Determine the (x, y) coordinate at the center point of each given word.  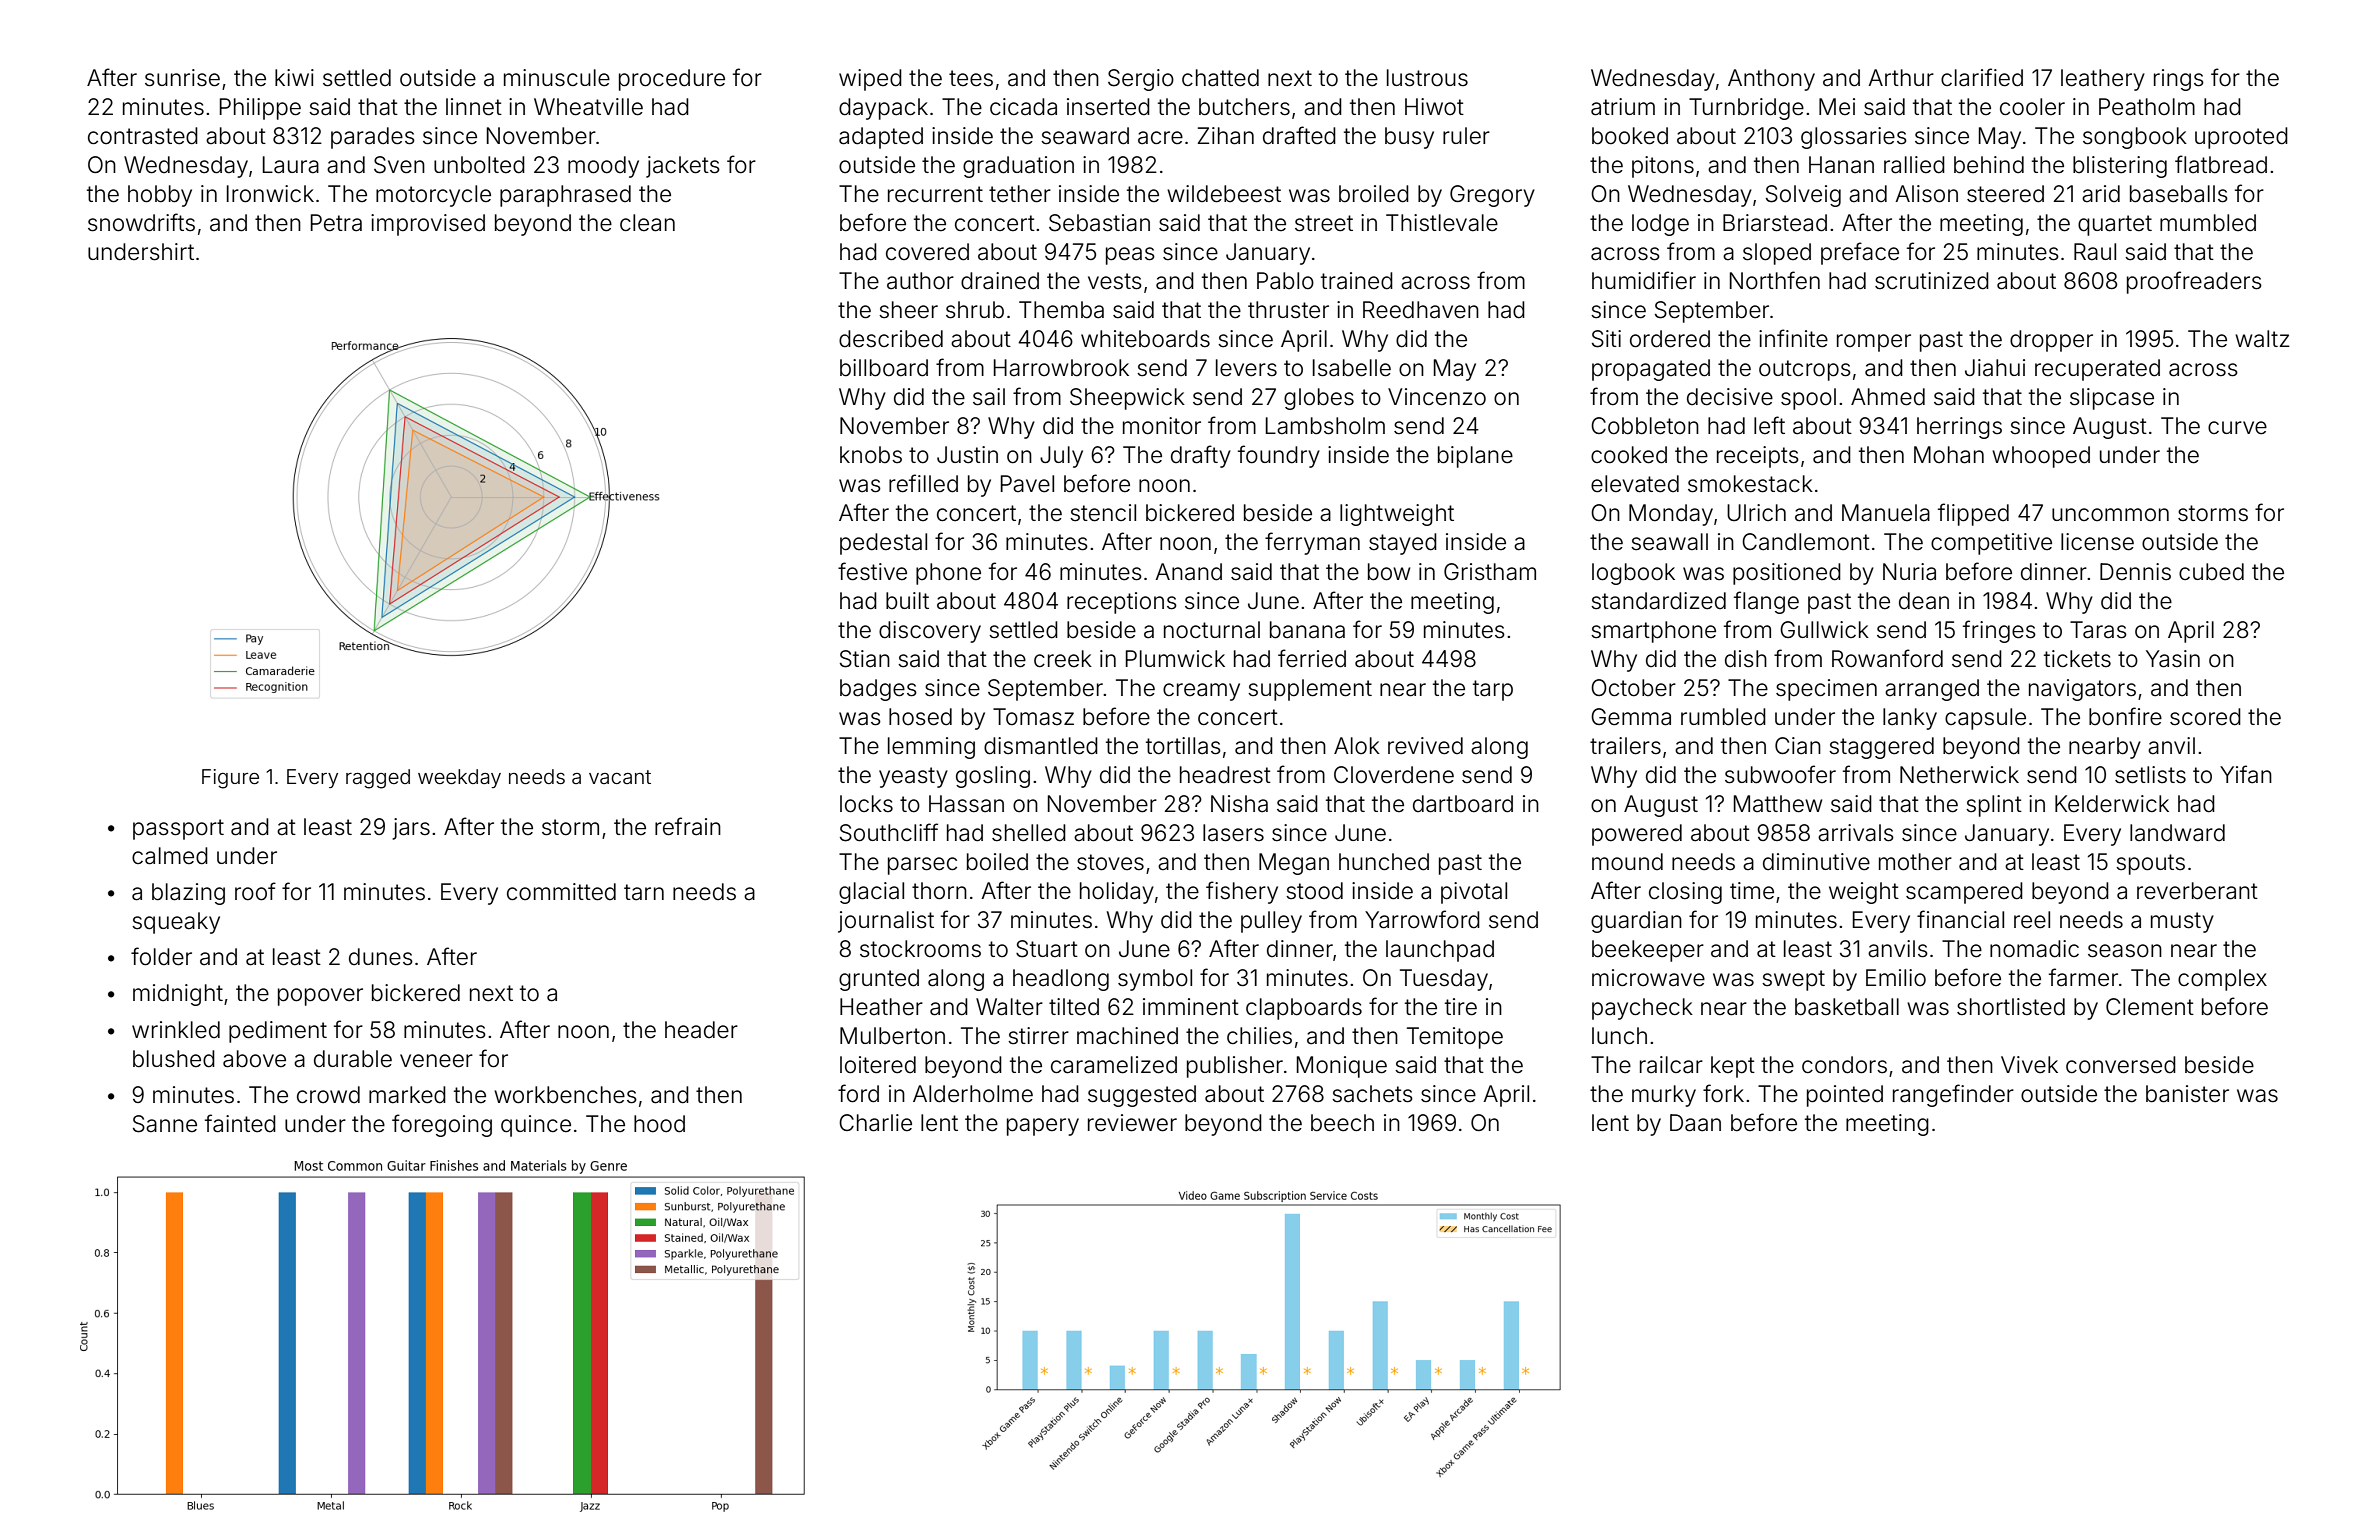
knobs (871, 455)
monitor (1162, 426)
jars (411, 829)
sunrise (182, 78)
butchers (1244, 107)
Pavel (1027, 484)
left (1769, 425)
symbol (1155, 980)
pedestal (883, 544)
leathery (2103, 80)
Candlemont (1806, 542)
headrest (1225, 775)
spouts (2150, 864)
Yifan (2246, 774)
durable (353, 1059)
